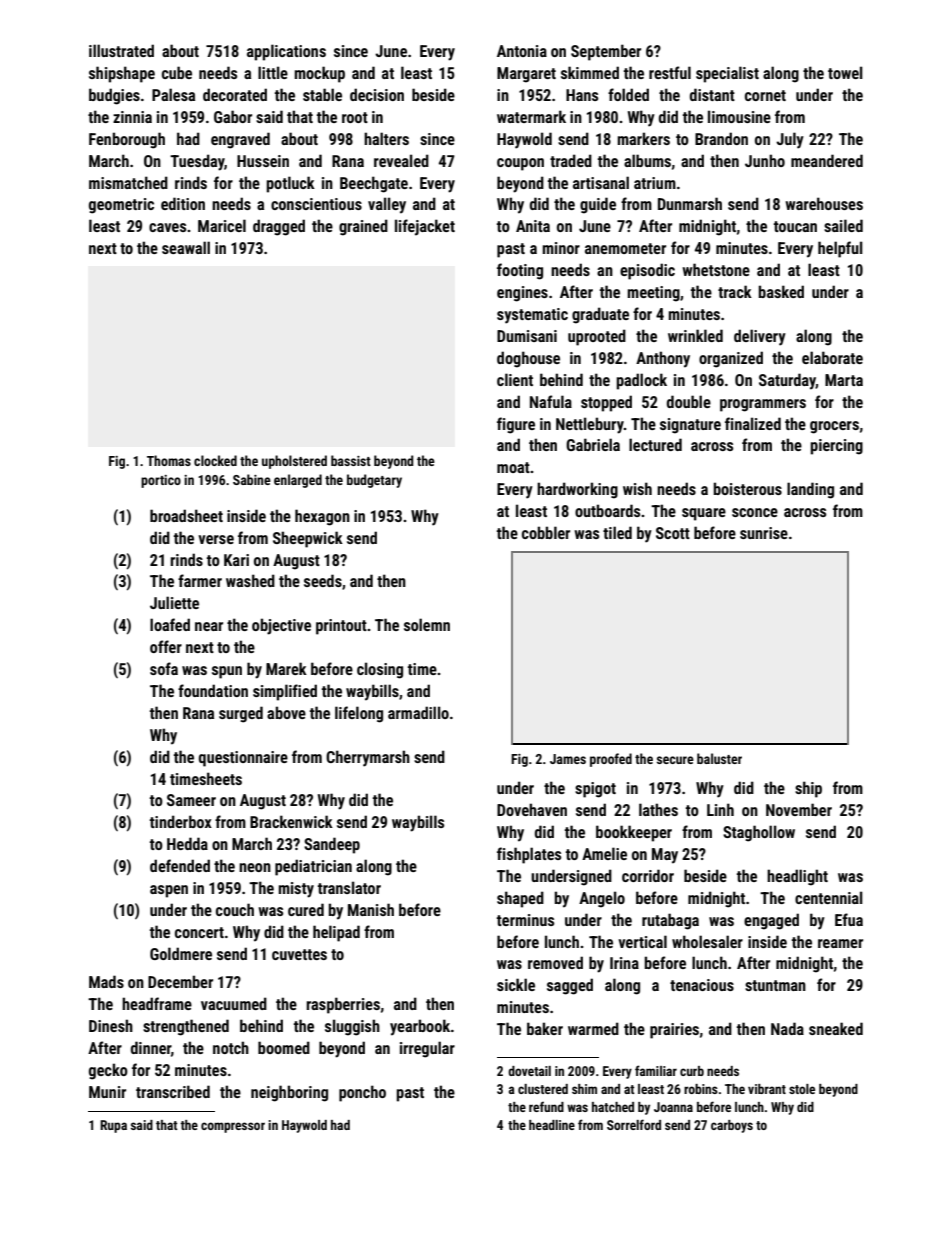  Describe the element at coordinates (169, 460) in the screenshot. I see `Thomas` at that location.
